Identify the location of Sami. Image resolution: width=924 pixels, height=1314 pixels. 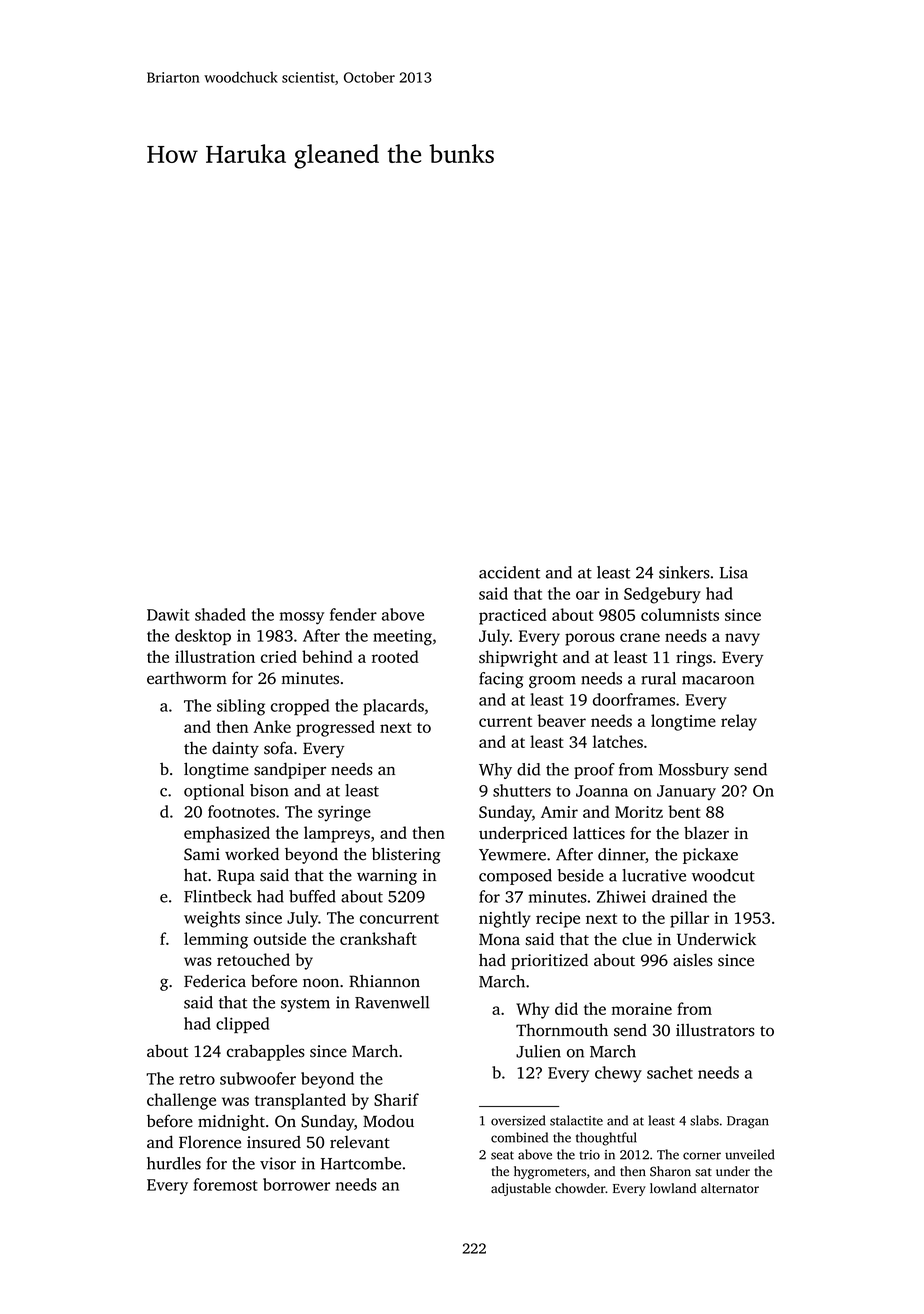
(202, 854).
